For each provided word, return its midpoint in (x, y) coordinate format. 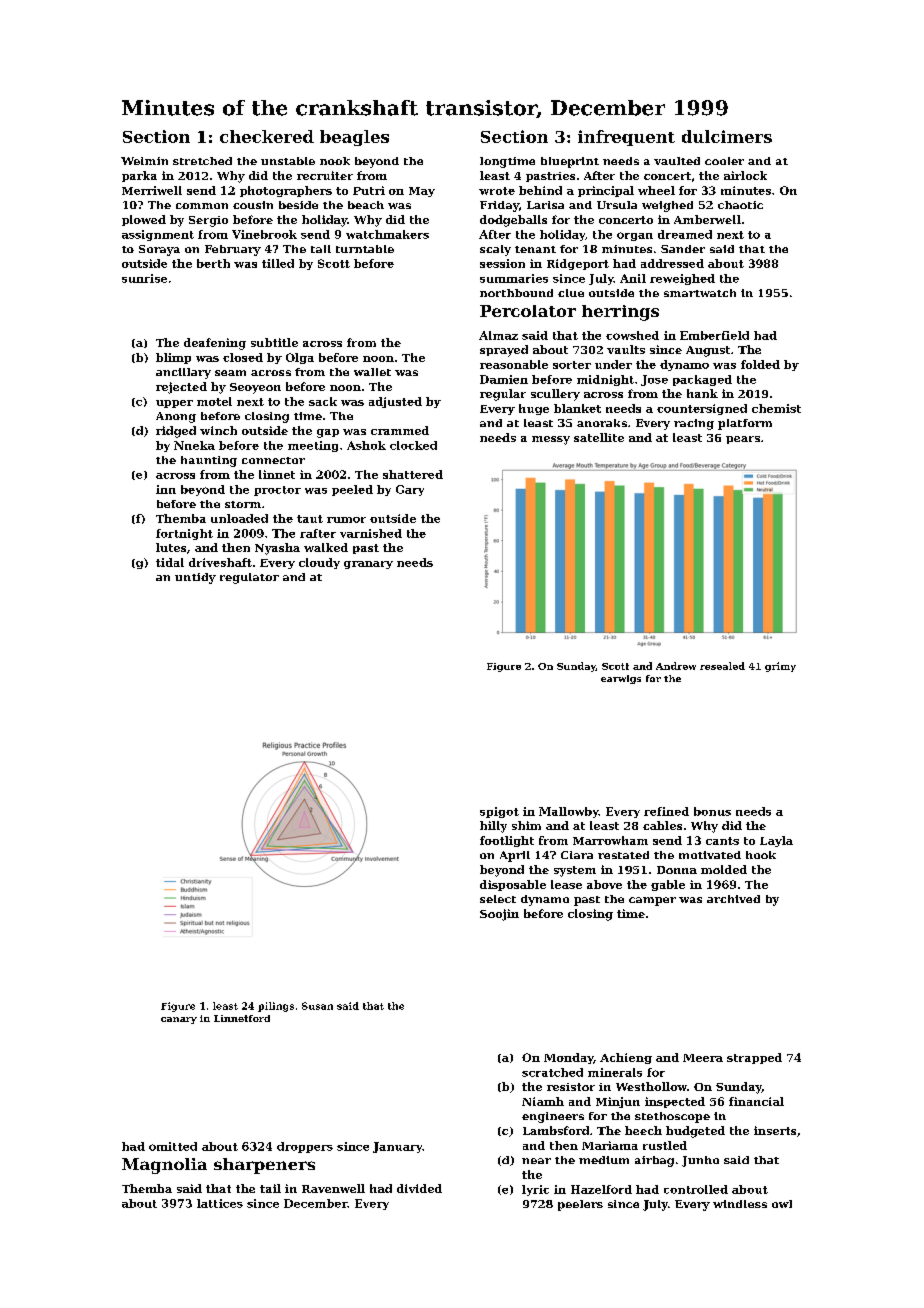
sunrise (144, 278)
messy (551, 440)
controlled (696, 1189)
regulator (249, 578)
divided (419, 1188)
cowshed (632, 335)
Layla (776, 841)
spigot (499, 812)
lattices (220, 1203)
